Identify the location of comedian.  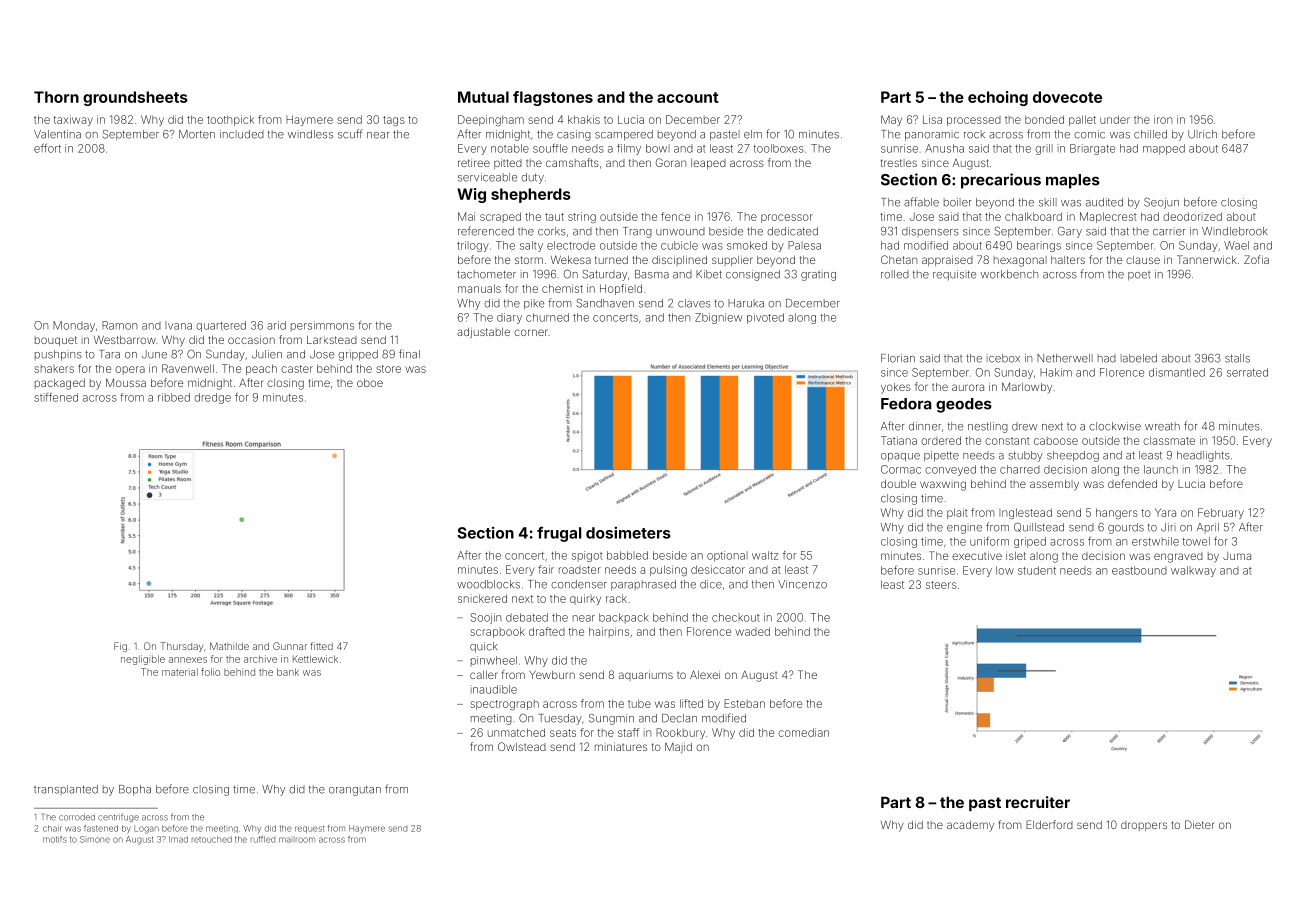
(803, 732).
